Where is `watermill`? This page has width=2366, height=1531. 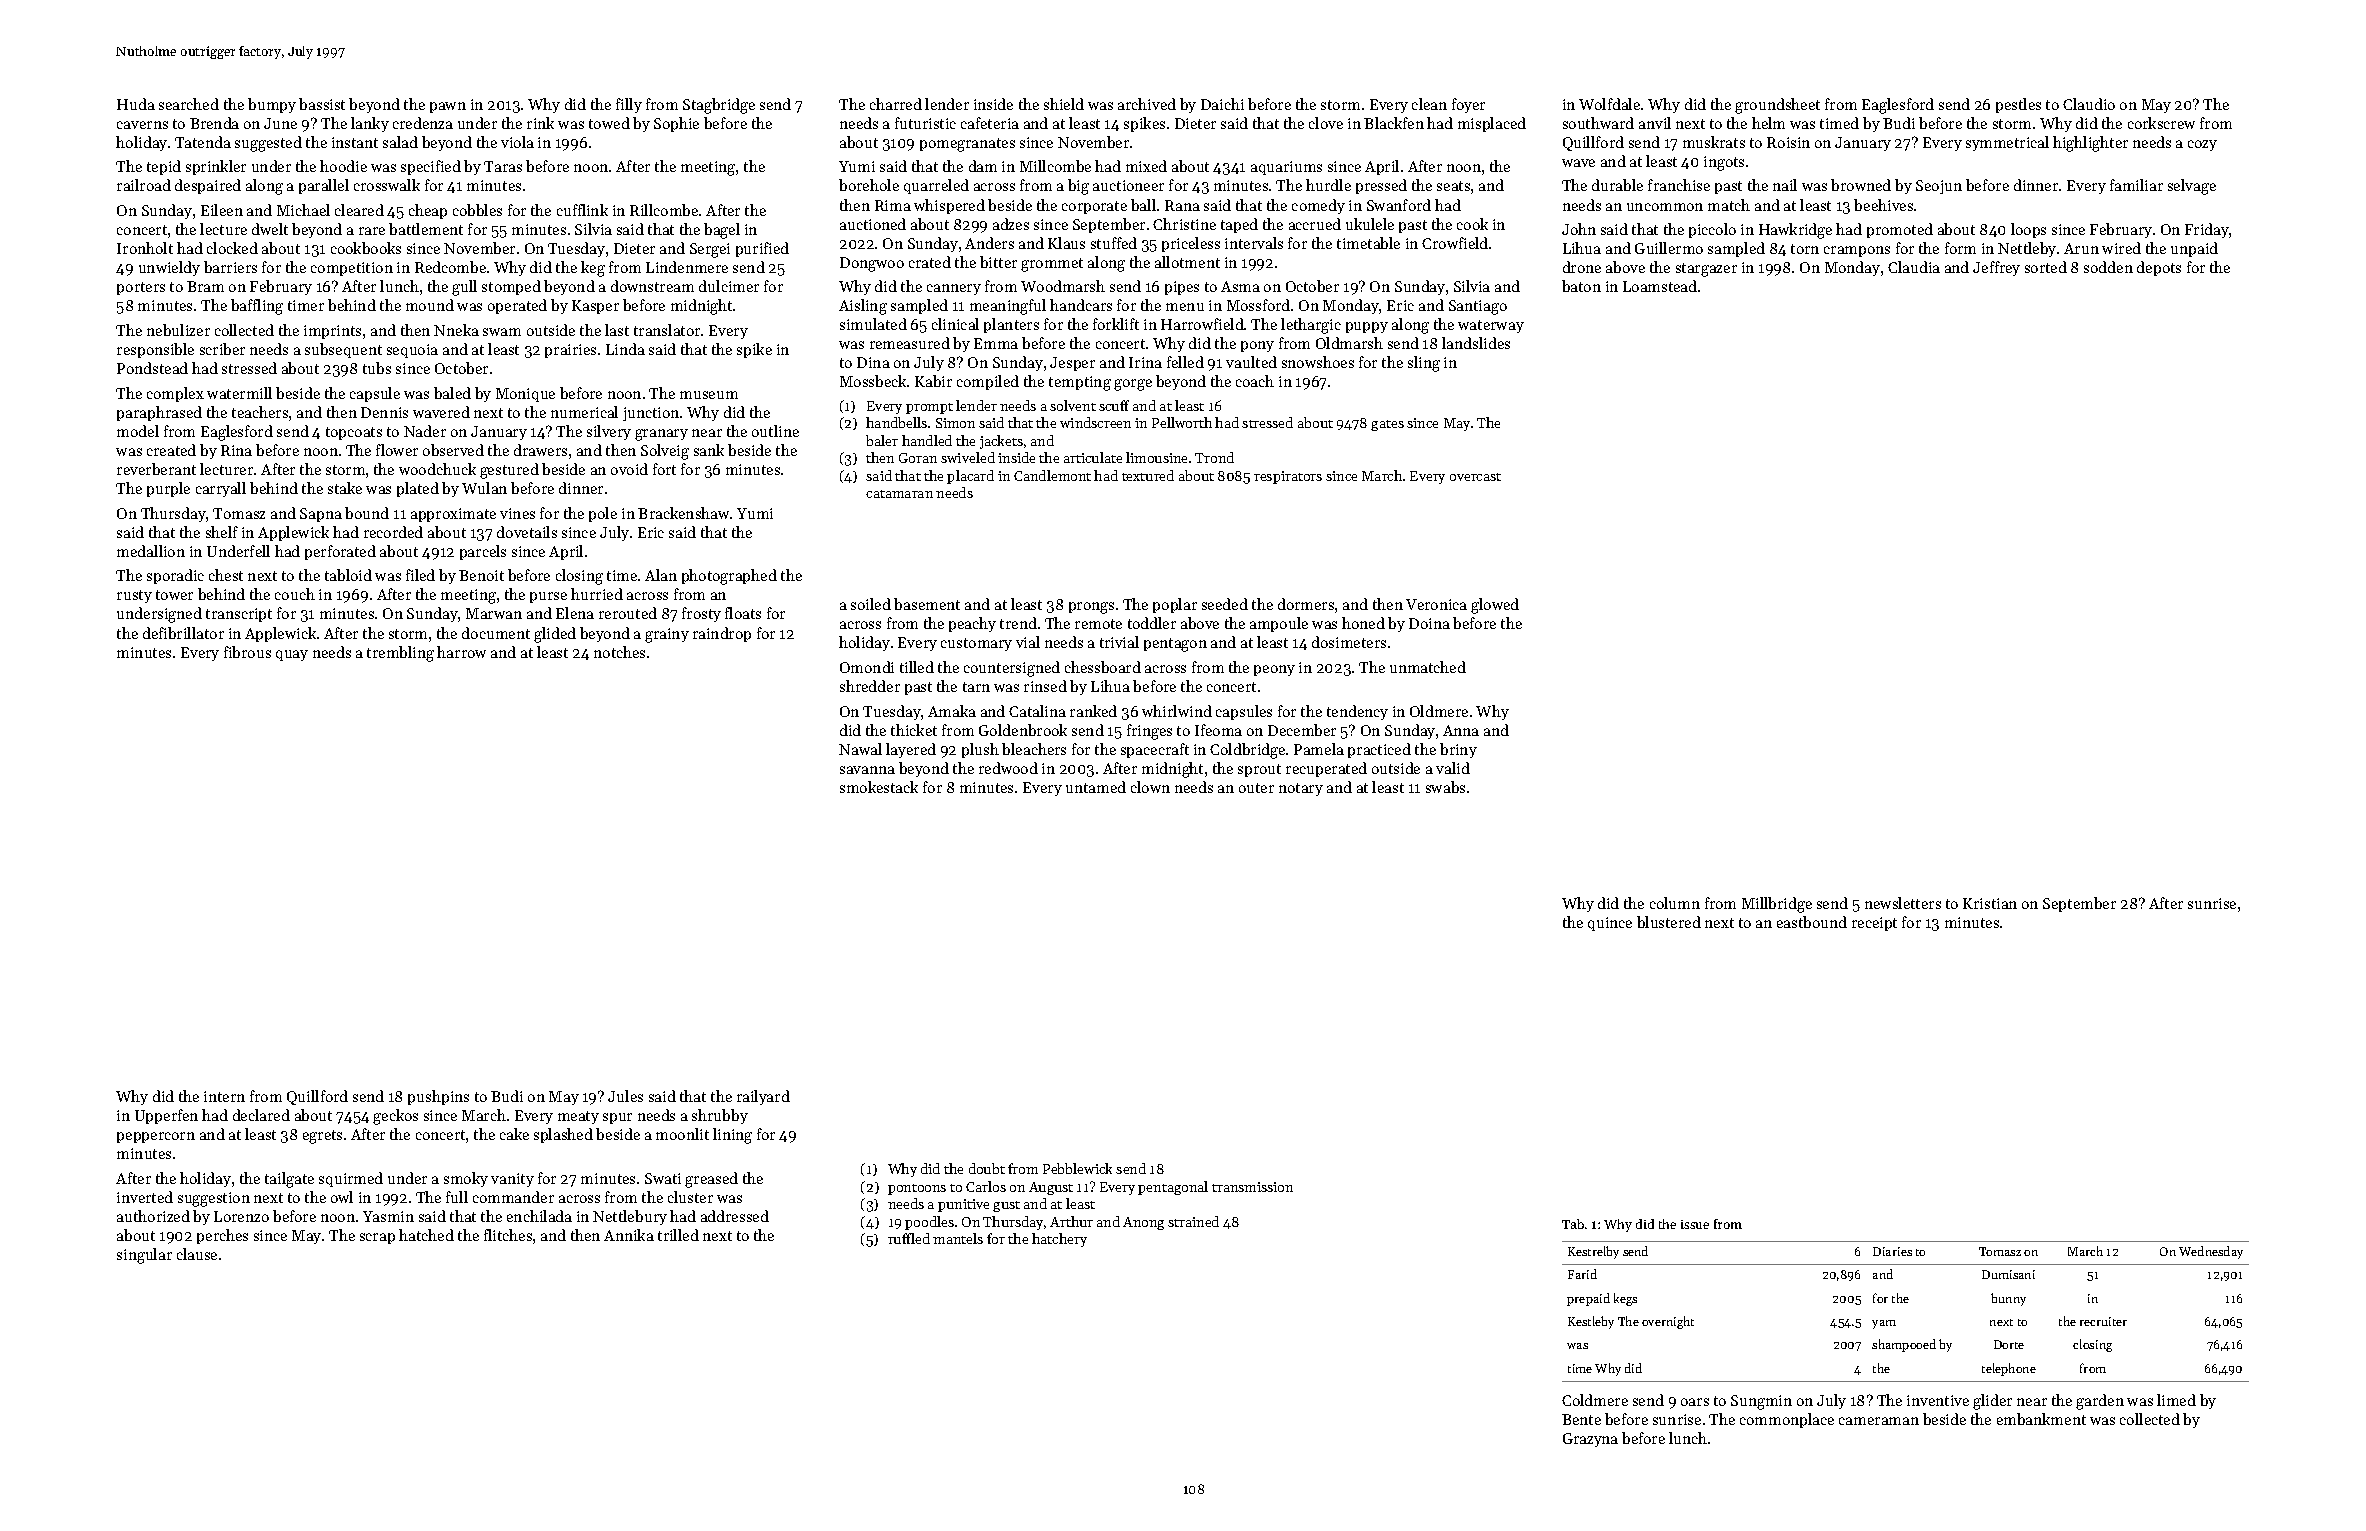 watermill is located at coordinates (239, 393).
